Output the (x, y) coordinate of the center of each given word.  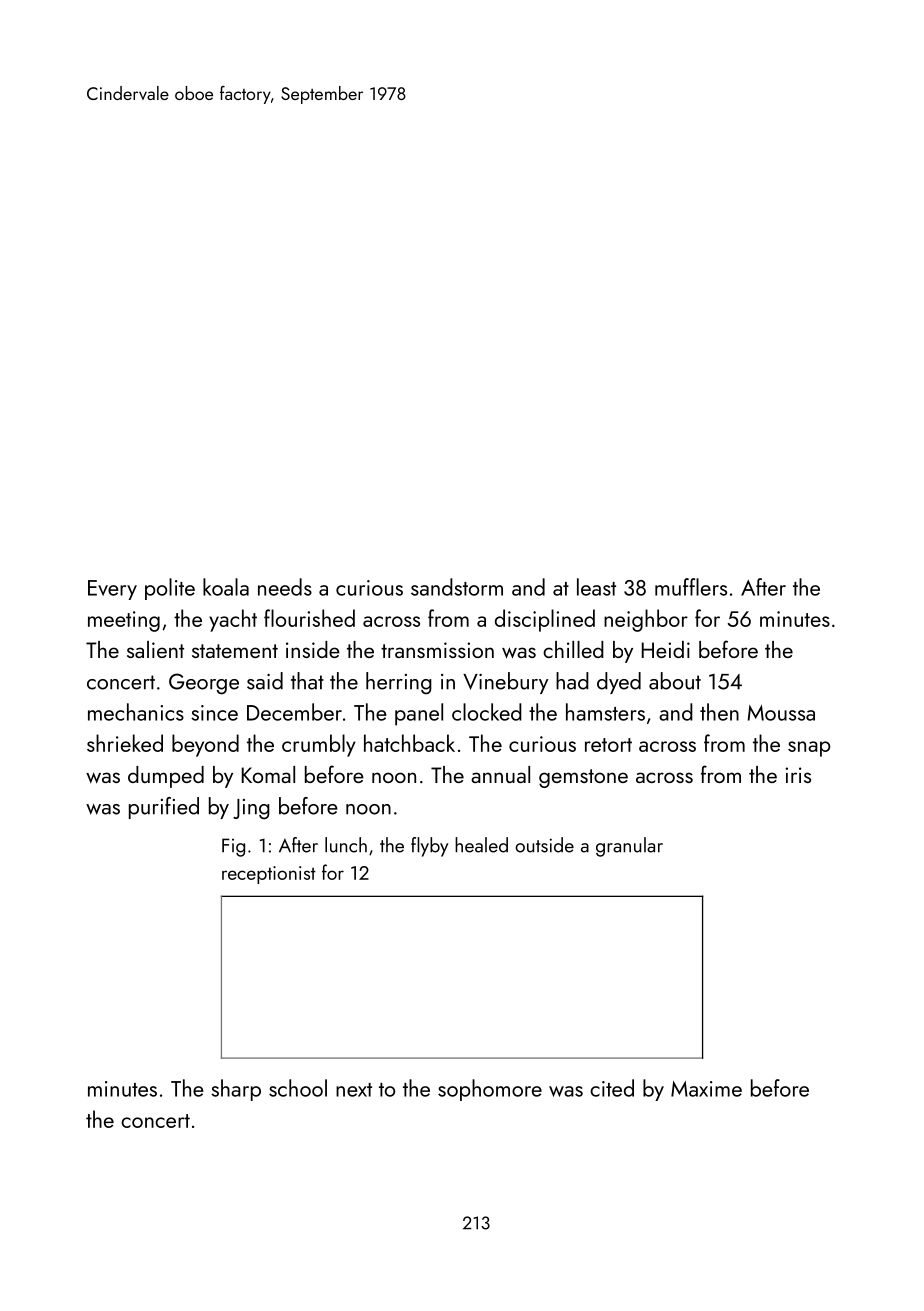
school (298, 1088)
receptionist (269, 875)
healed (481, 845)
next (354, 1090)
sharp (236, 1090)
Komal (268, 774)
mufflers (691, 587)
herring (399, 683)
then (719, 712)
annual (500, 774)
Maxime (706, 1089)
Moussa (781, 713)
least (596, 587)
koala (226, 587)
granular (629, 847)
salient (155, 649)
